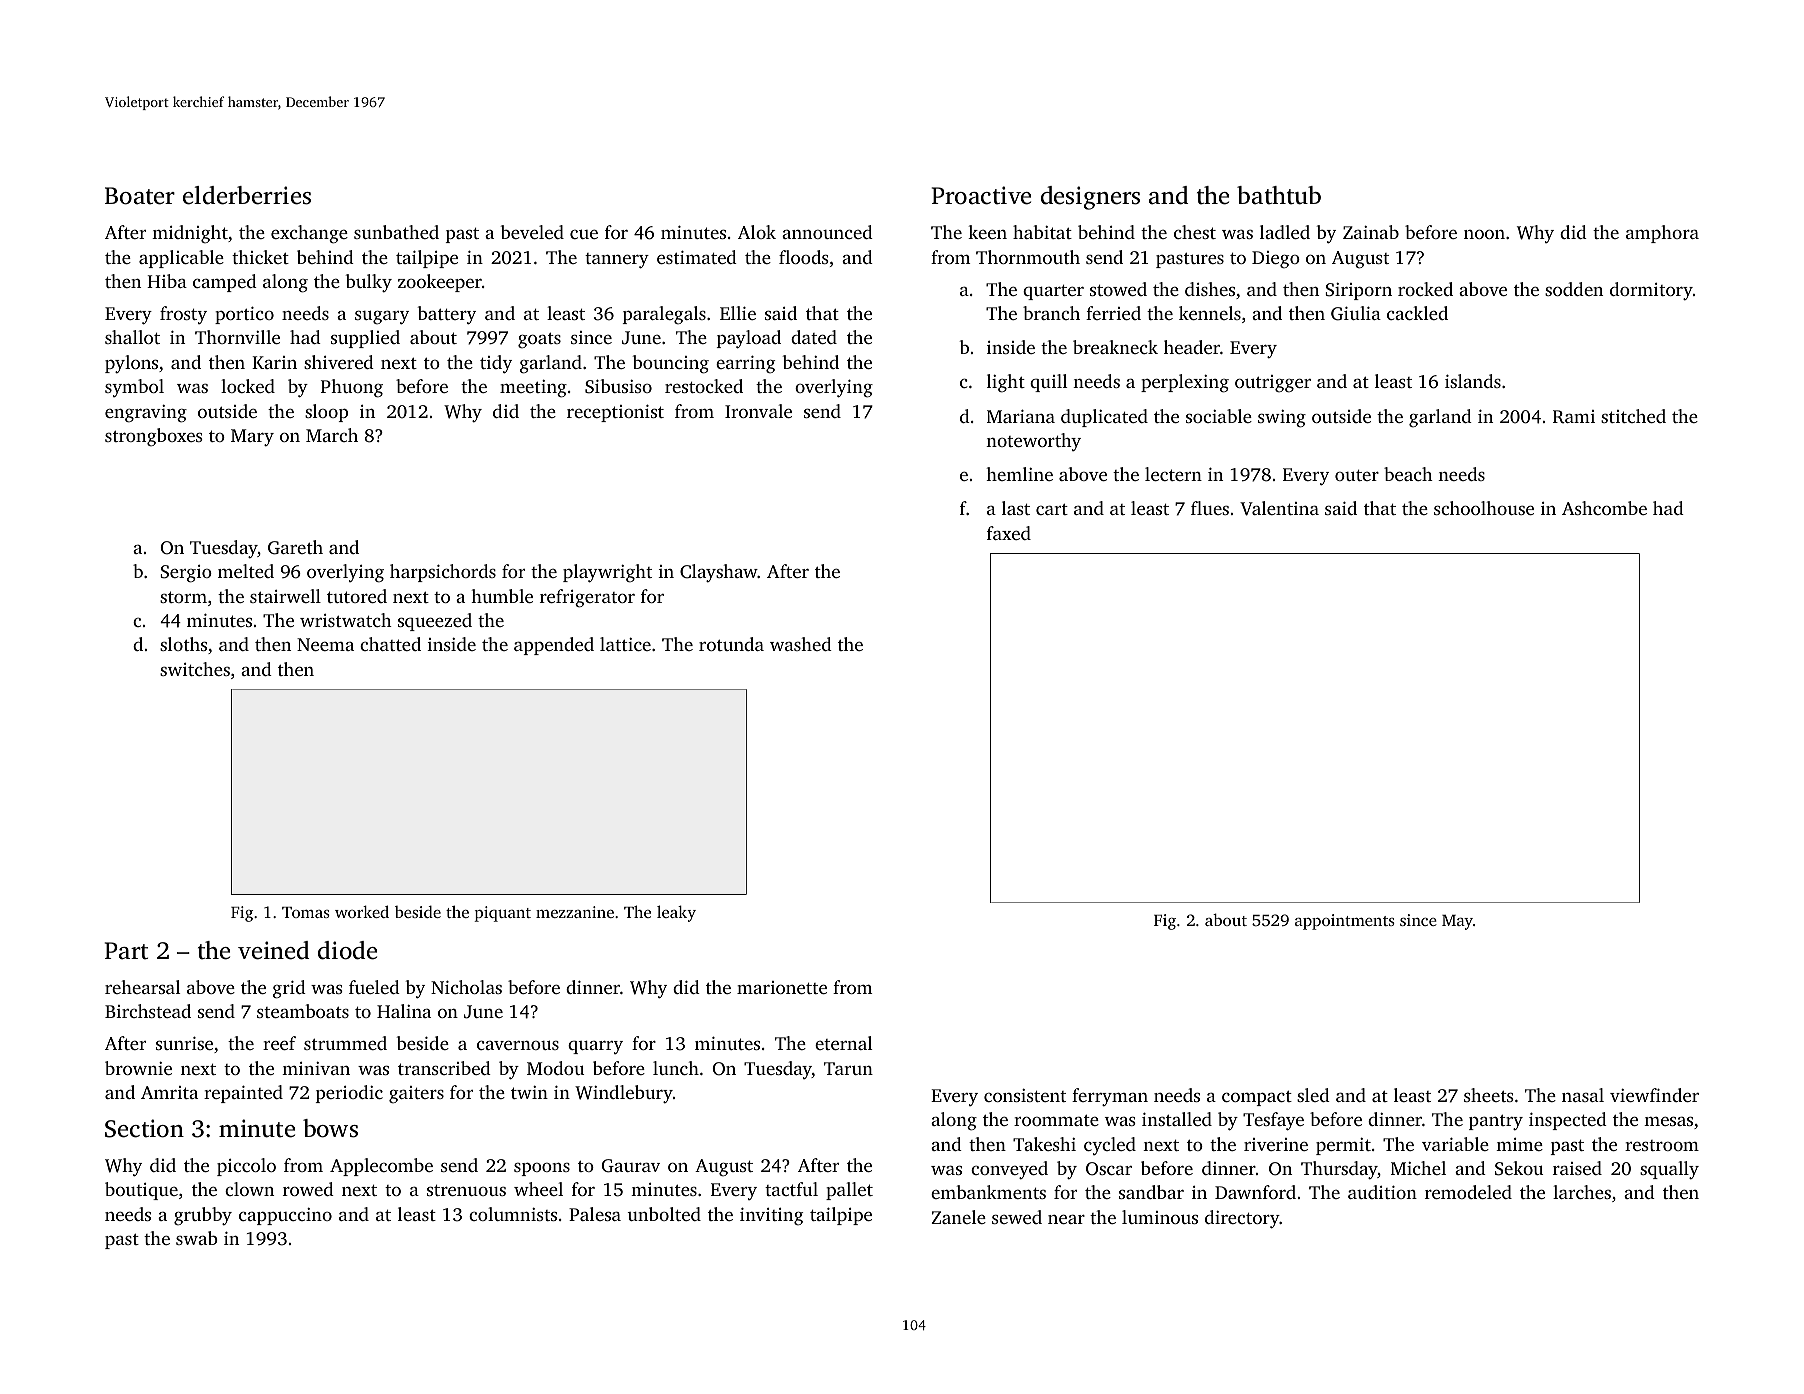 This image has height=1394, width=1804. What do you see at coordinates (183, 644) in the image?
I see `sloths` at bounding box center [183, 644].
